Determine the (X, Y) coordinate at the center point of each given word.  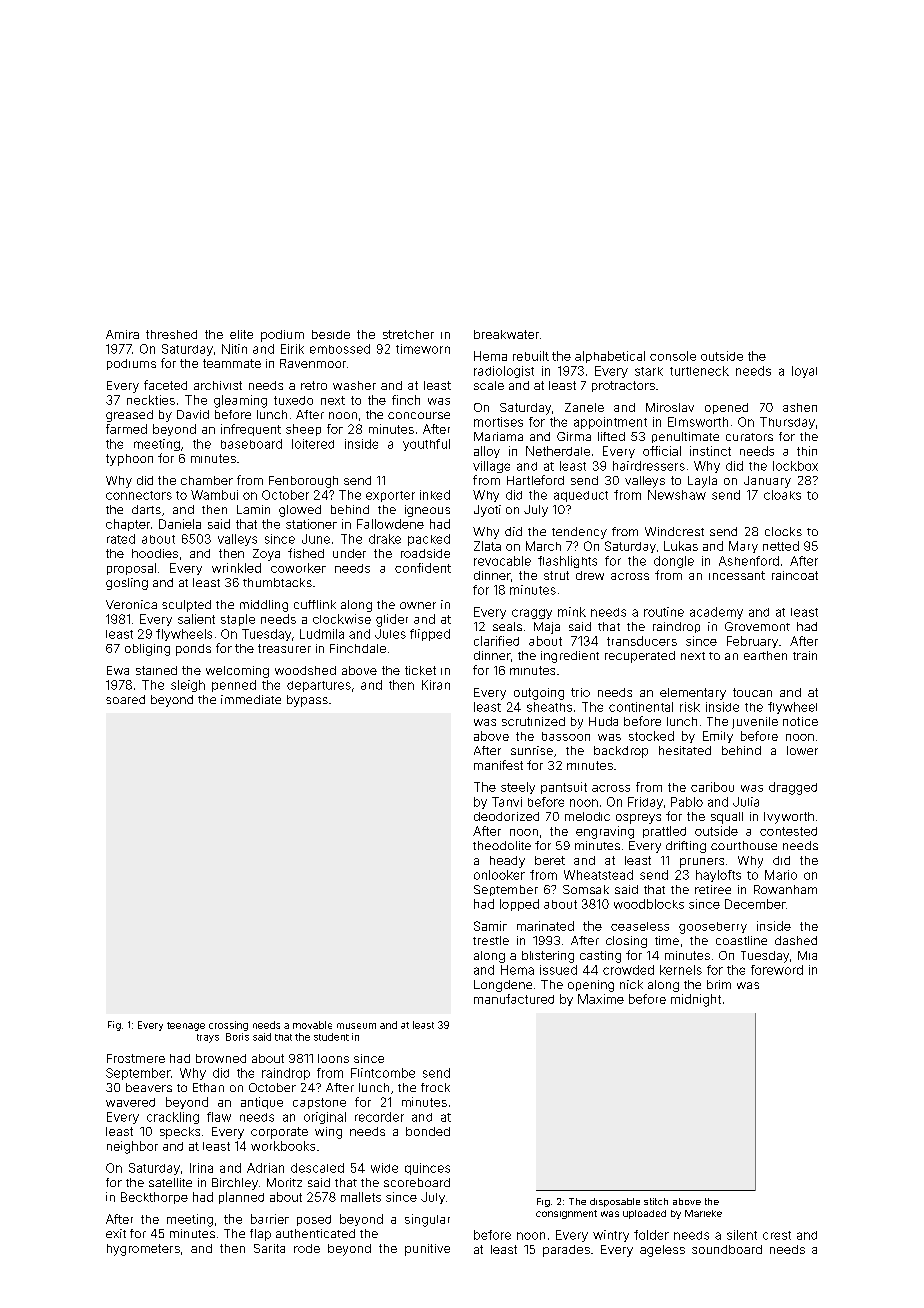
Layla (702, 482)
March (543, 546)
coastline (741, 940)
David (193, 414)
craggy (532, 614)
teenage (186, 1026)
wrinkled (236, 568)
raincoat (795, 575)
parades (566, 1251)
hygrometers (143, 1250)
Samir (490, 926)
